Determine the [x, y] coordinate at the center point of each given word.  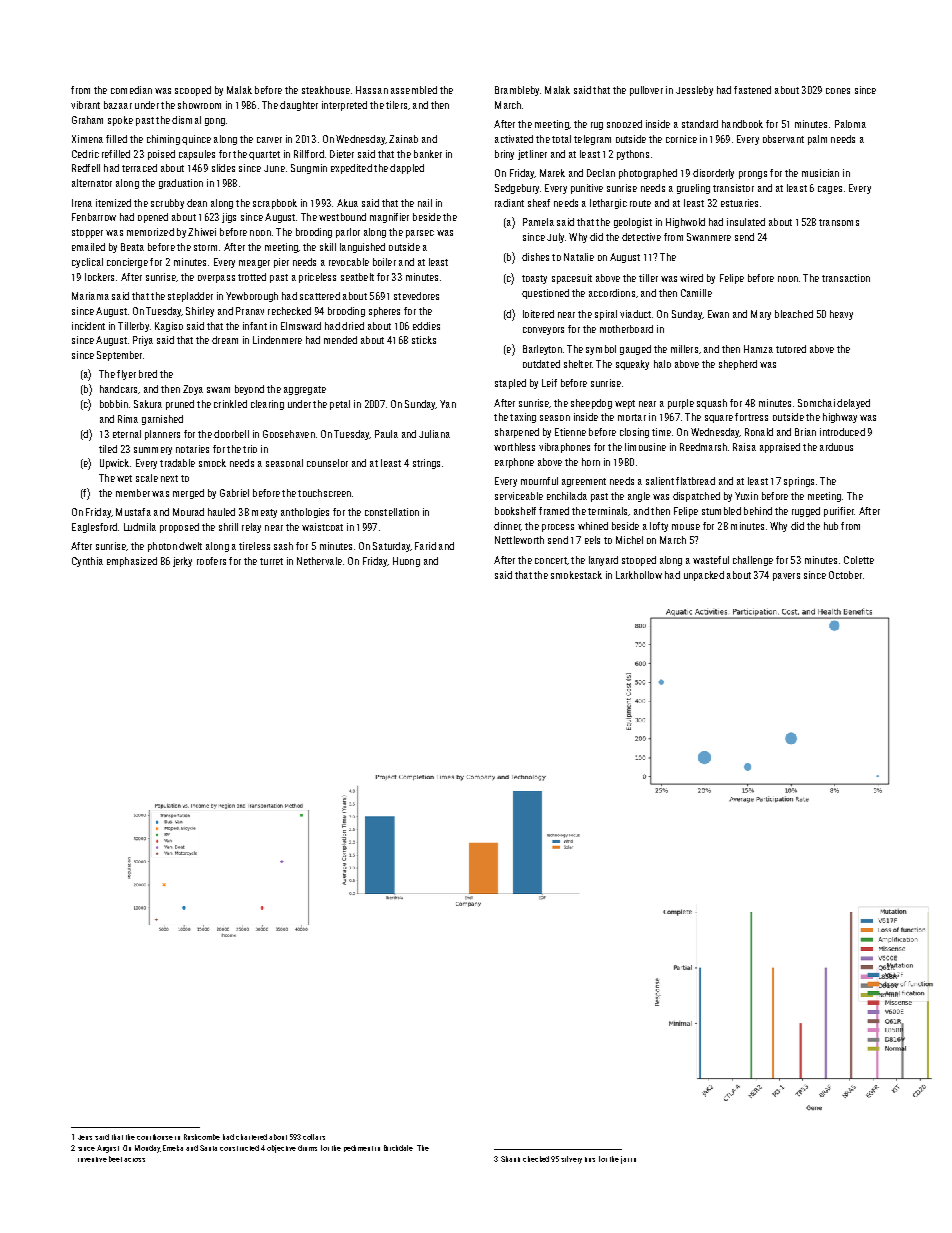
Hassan [372, 90]
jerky [182, 562]
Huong [406, 562]
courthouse [155, 1137]
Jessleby [694, 91]
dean [197, 203]
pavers [786, 577]
